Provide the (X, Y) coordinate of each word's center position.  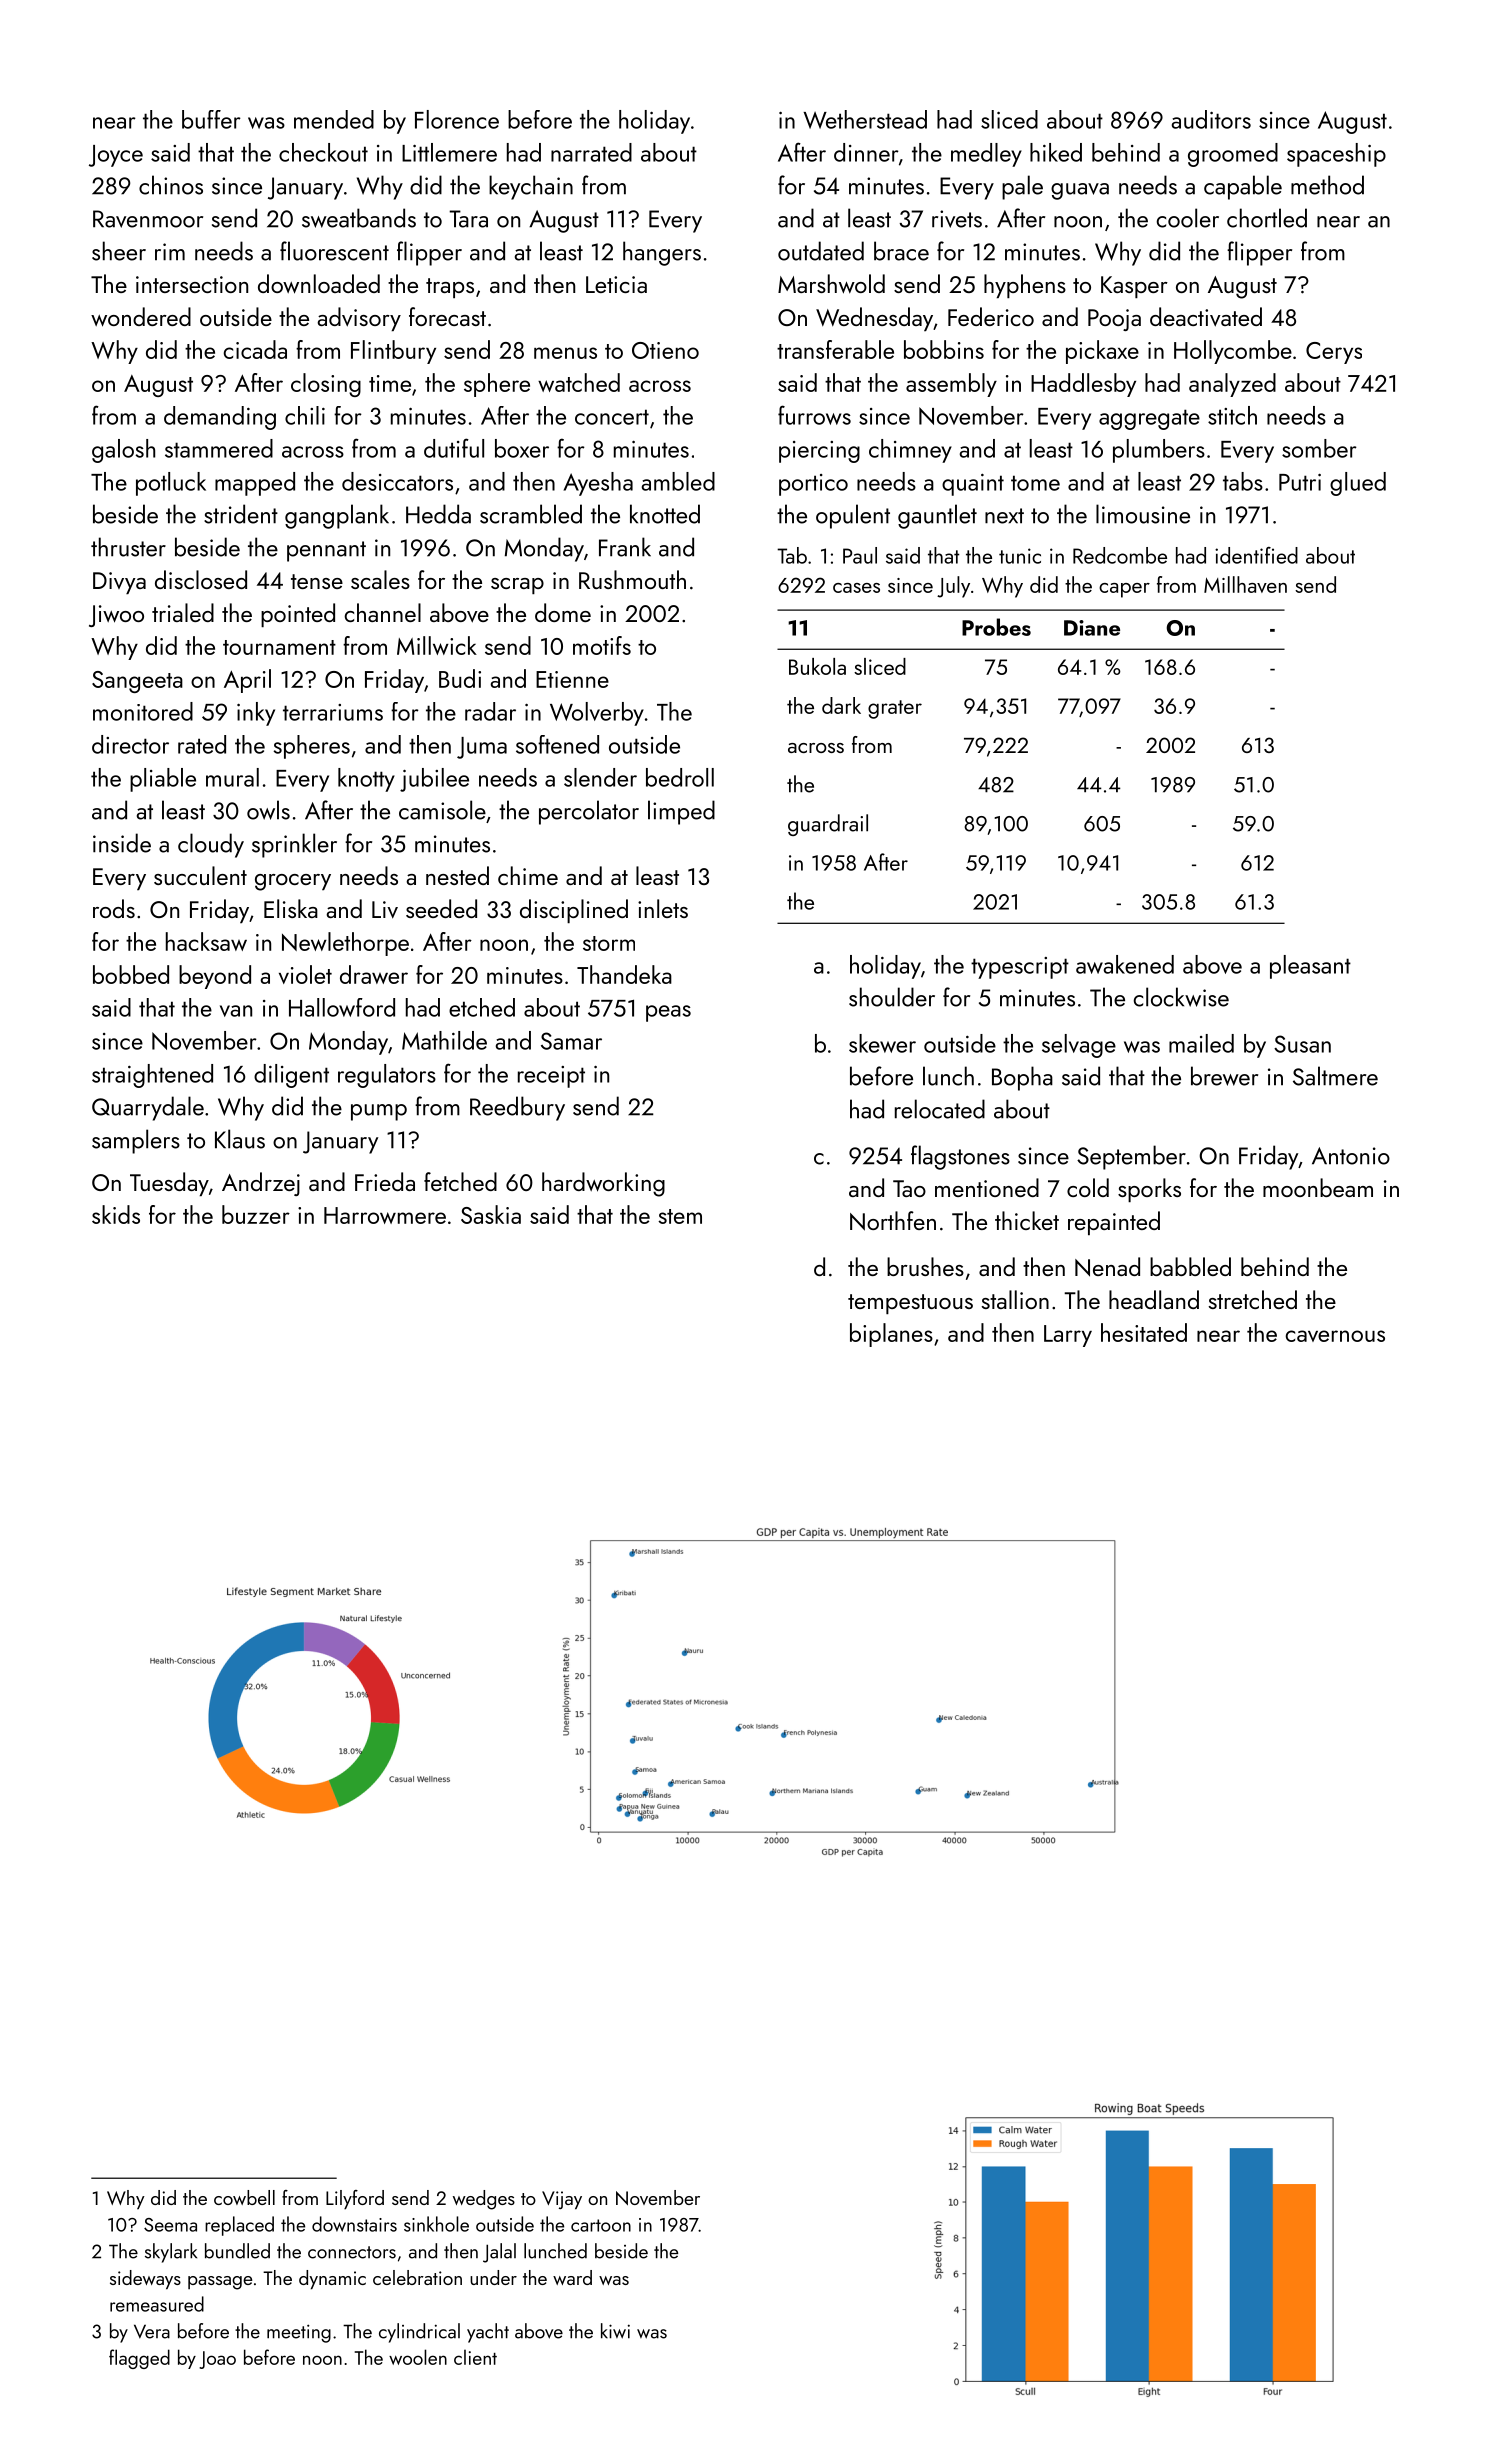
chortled (1267, 218)
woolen (418, 2357)
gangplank (337, 516)
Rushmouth (632, 579)
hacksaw (206, 941)
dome (563, 612)
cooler (1188, 218)
